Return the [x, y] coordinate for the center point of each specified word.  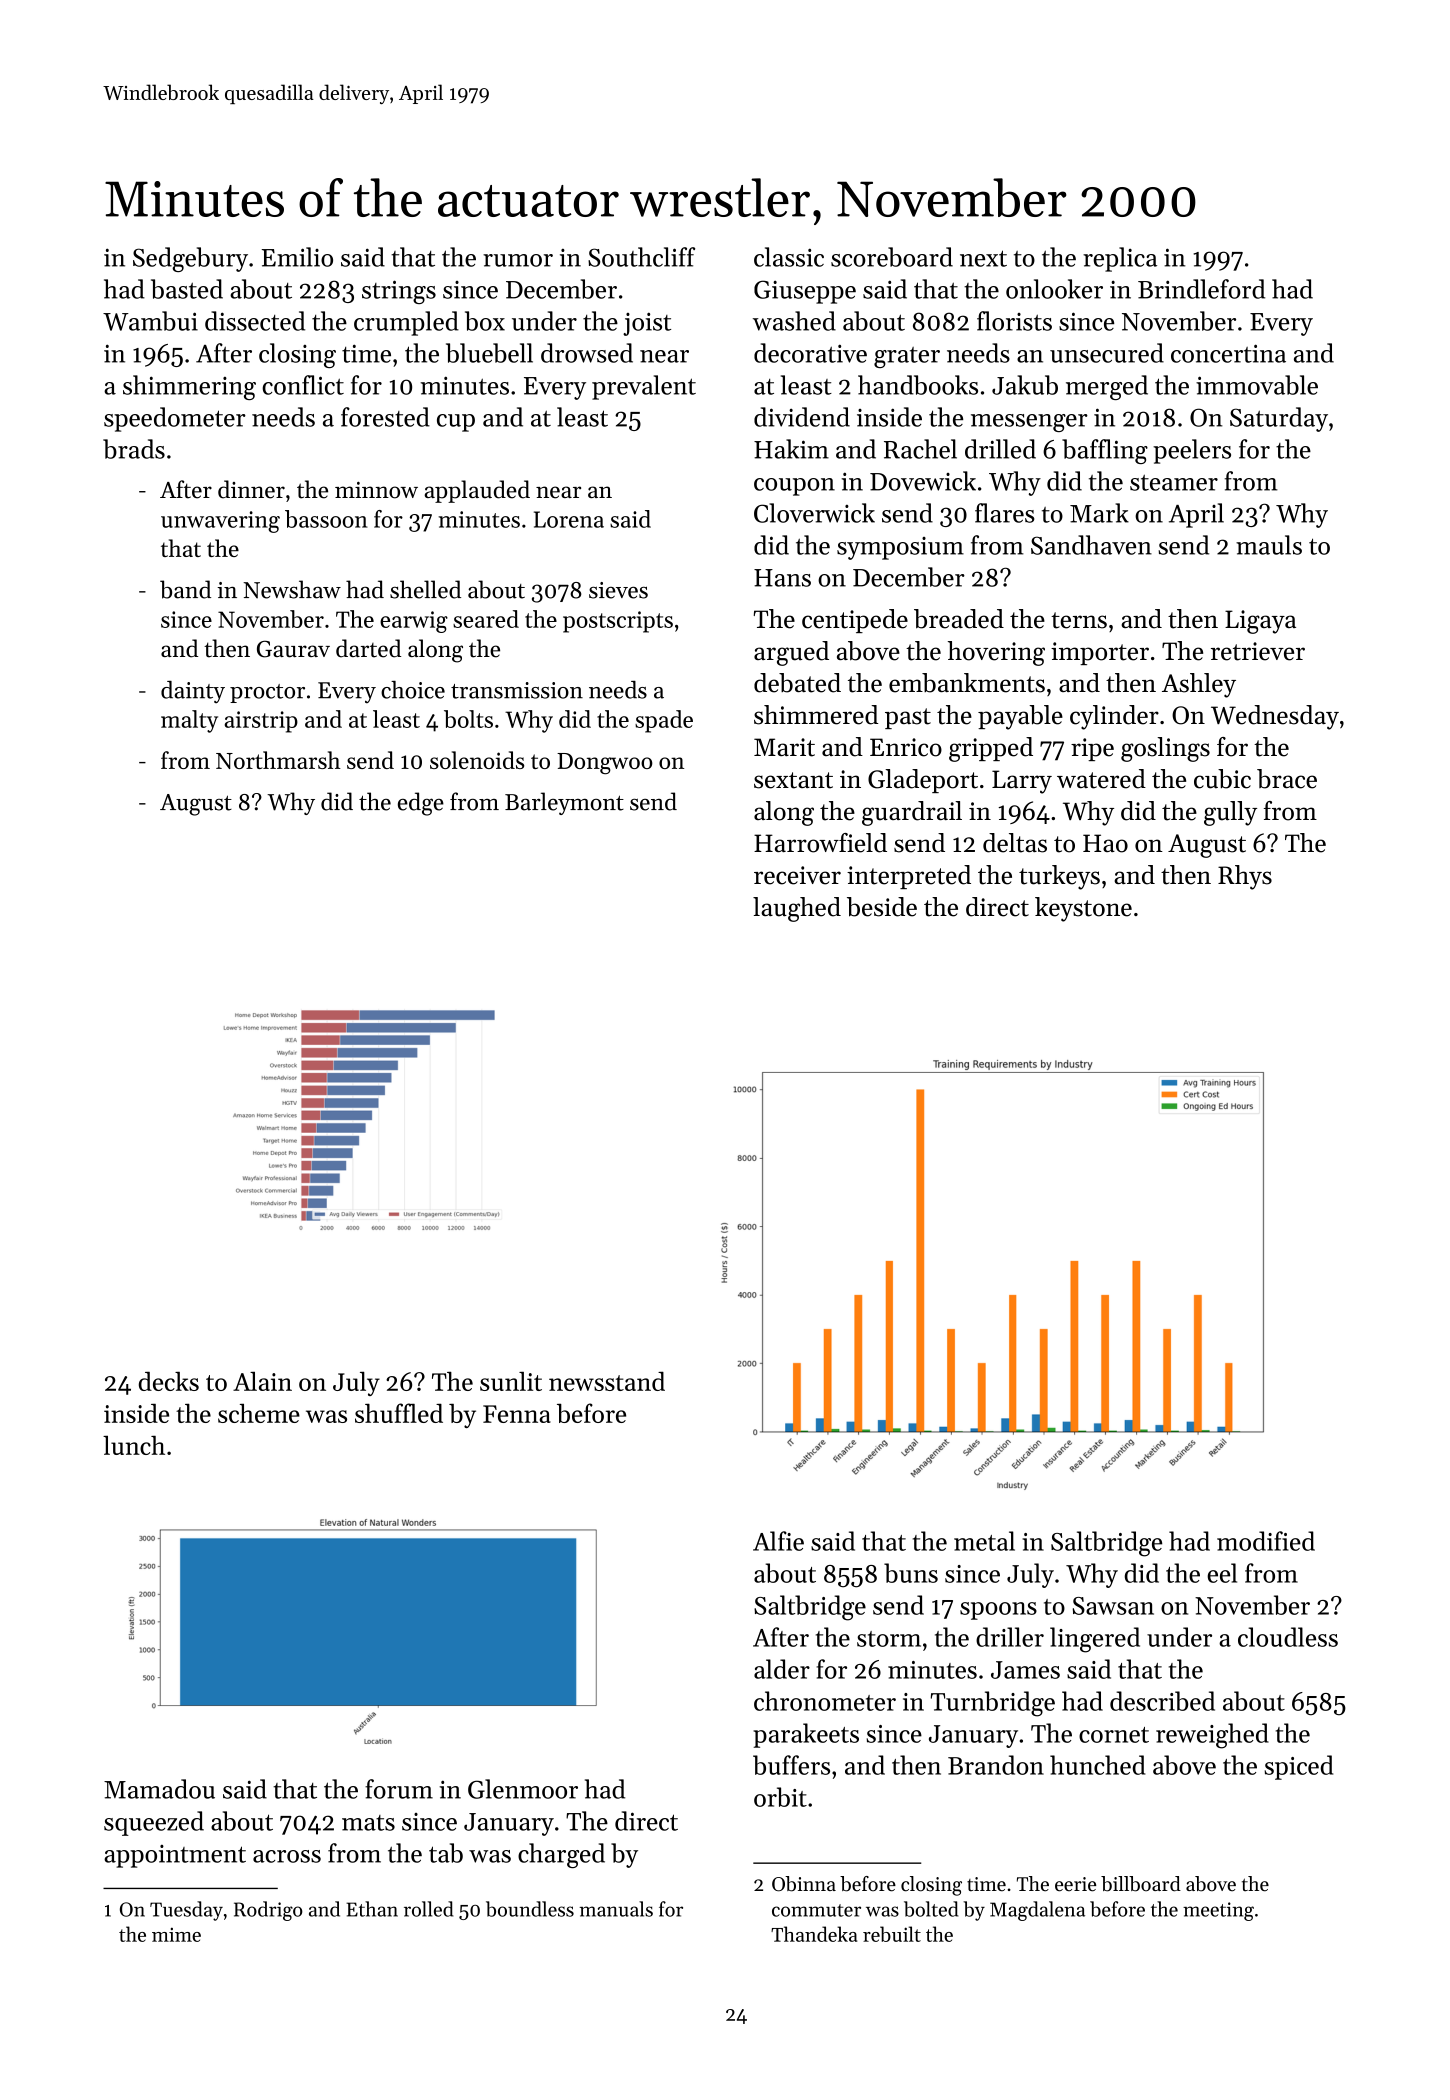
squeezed [154, 1823]
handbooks [918, 385]
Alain [262, 1381]
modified [1266, 1541]
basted [187, 289]
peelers [1192, 451]
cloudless [1288, 1637]
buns [911, 1573]
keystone [1083, 909]
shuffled [399, 1413]
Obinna [804, 1884]
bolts [468, 719]
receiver [797, 875]
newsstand [607, 1381]
